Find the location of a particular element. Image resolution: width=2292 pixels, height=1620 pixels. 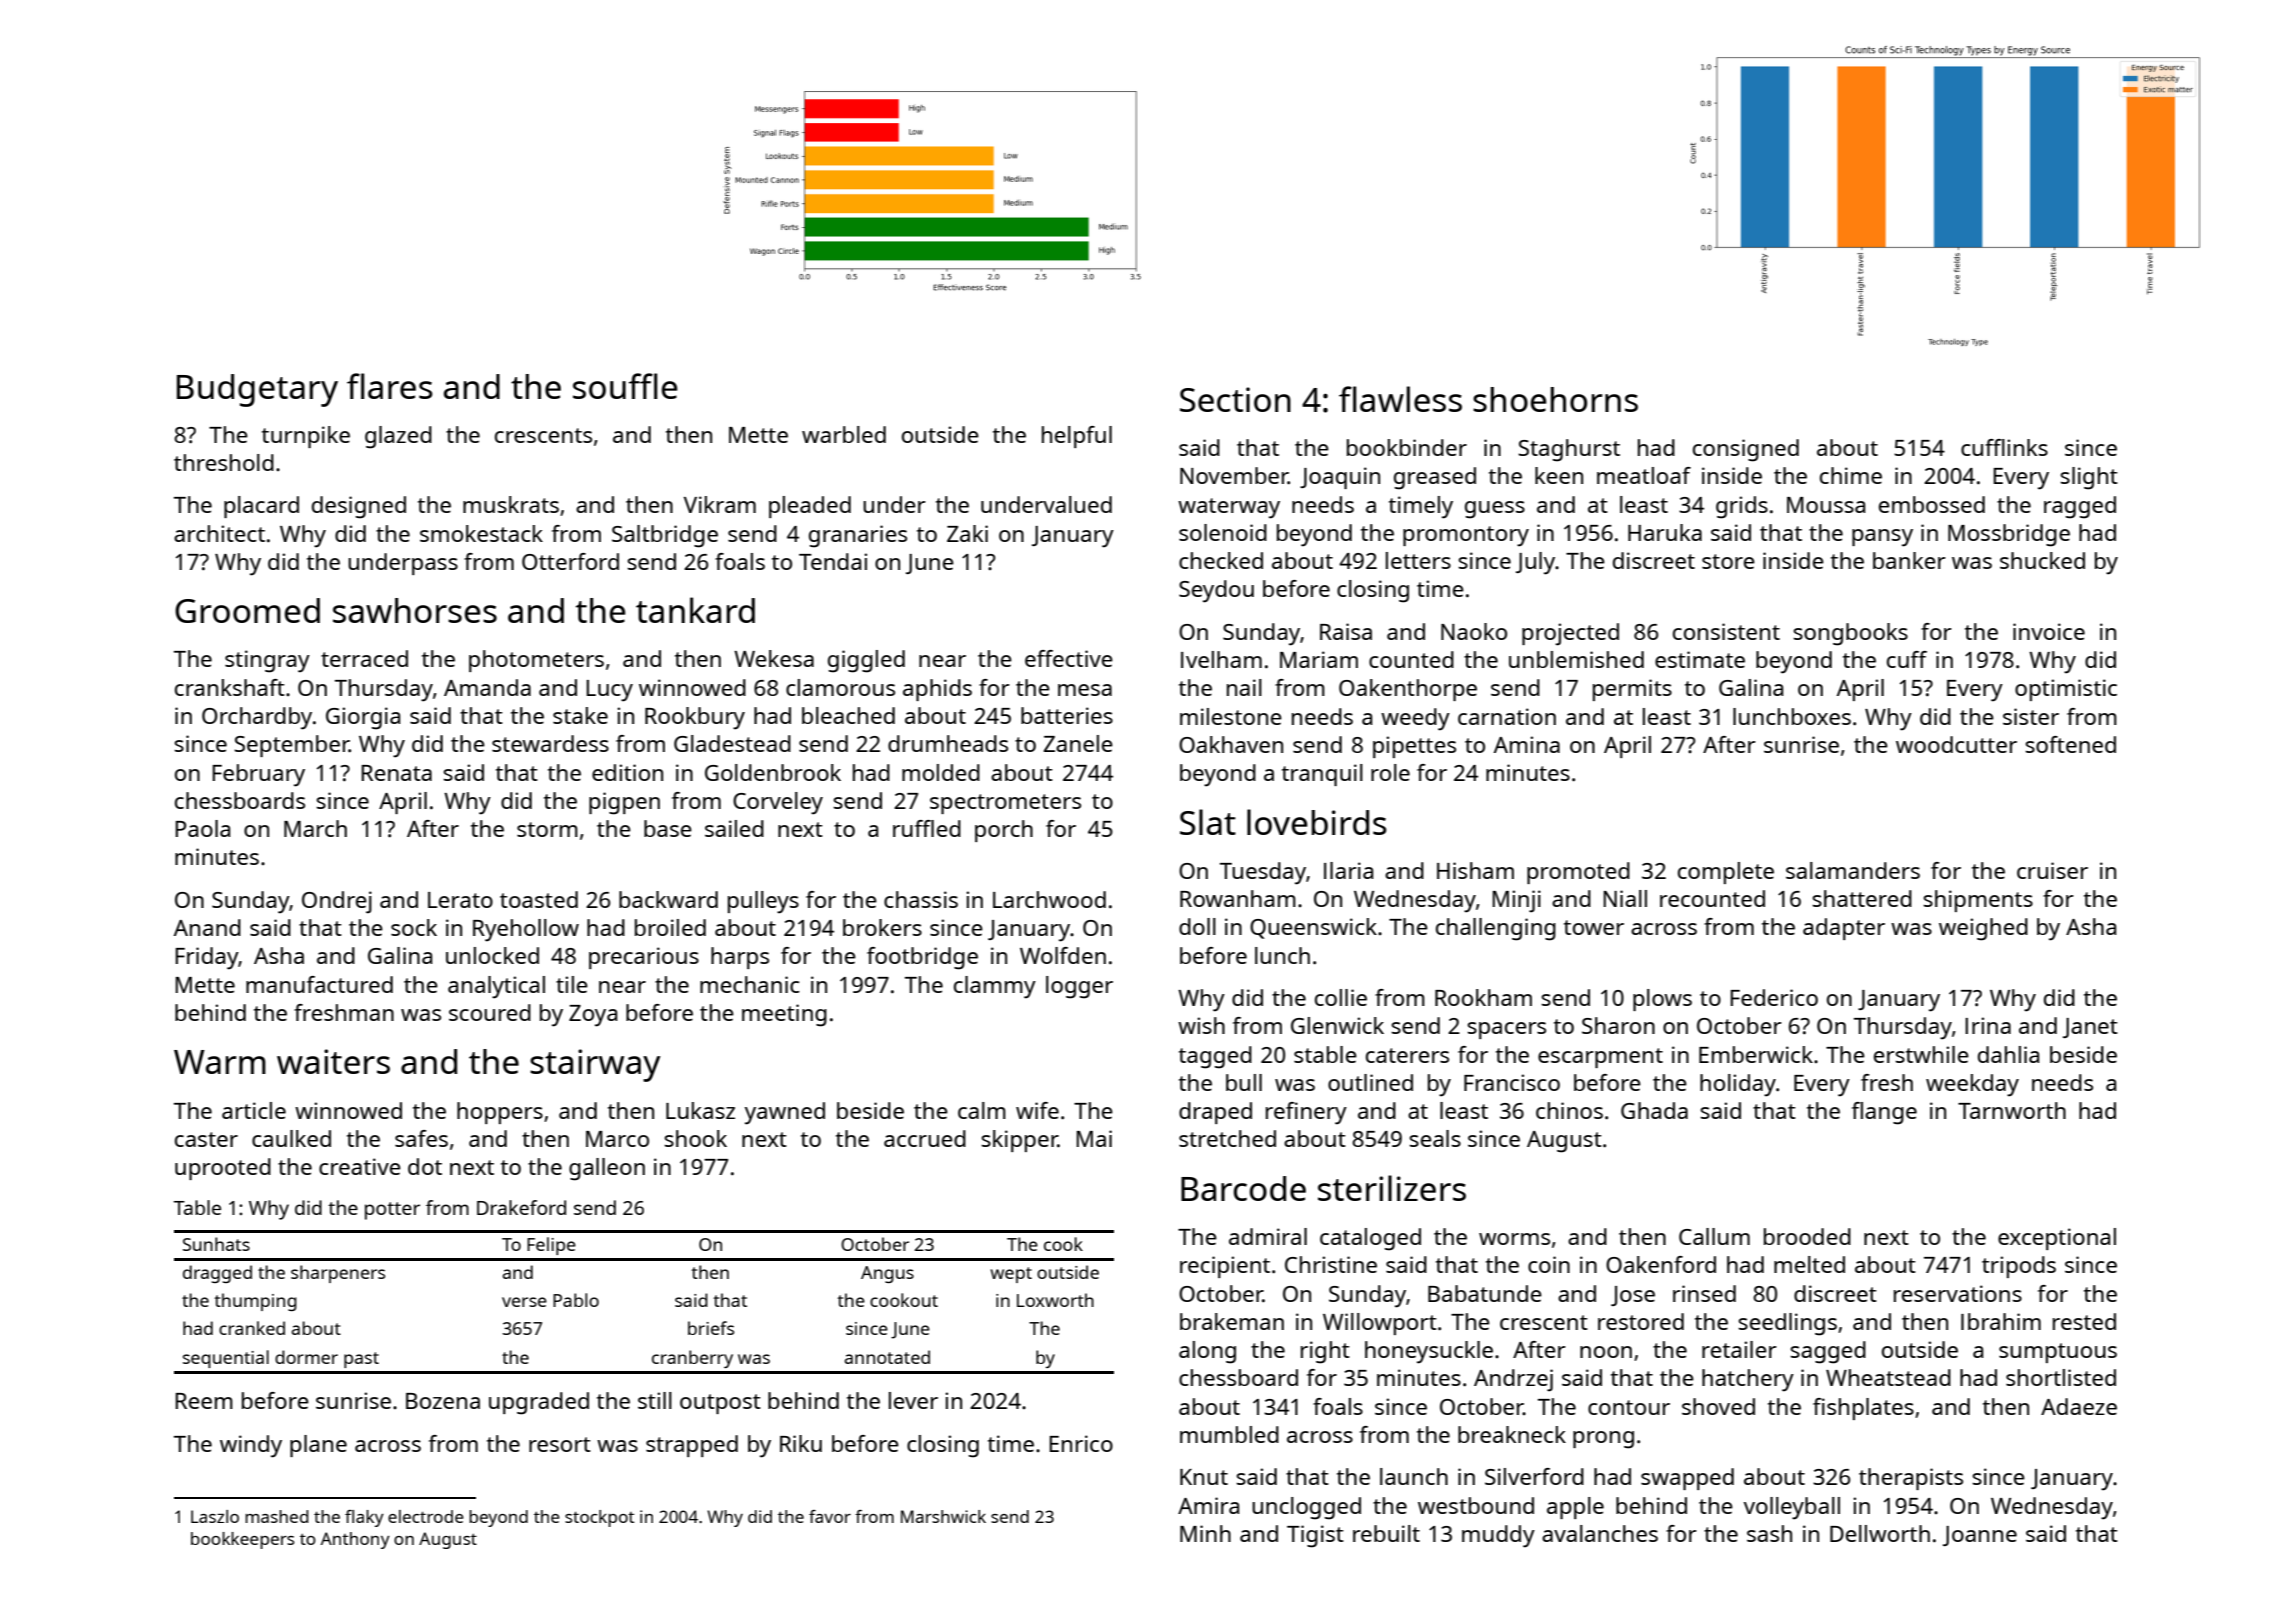

Budgetary is located at coordinates (257, 390).
